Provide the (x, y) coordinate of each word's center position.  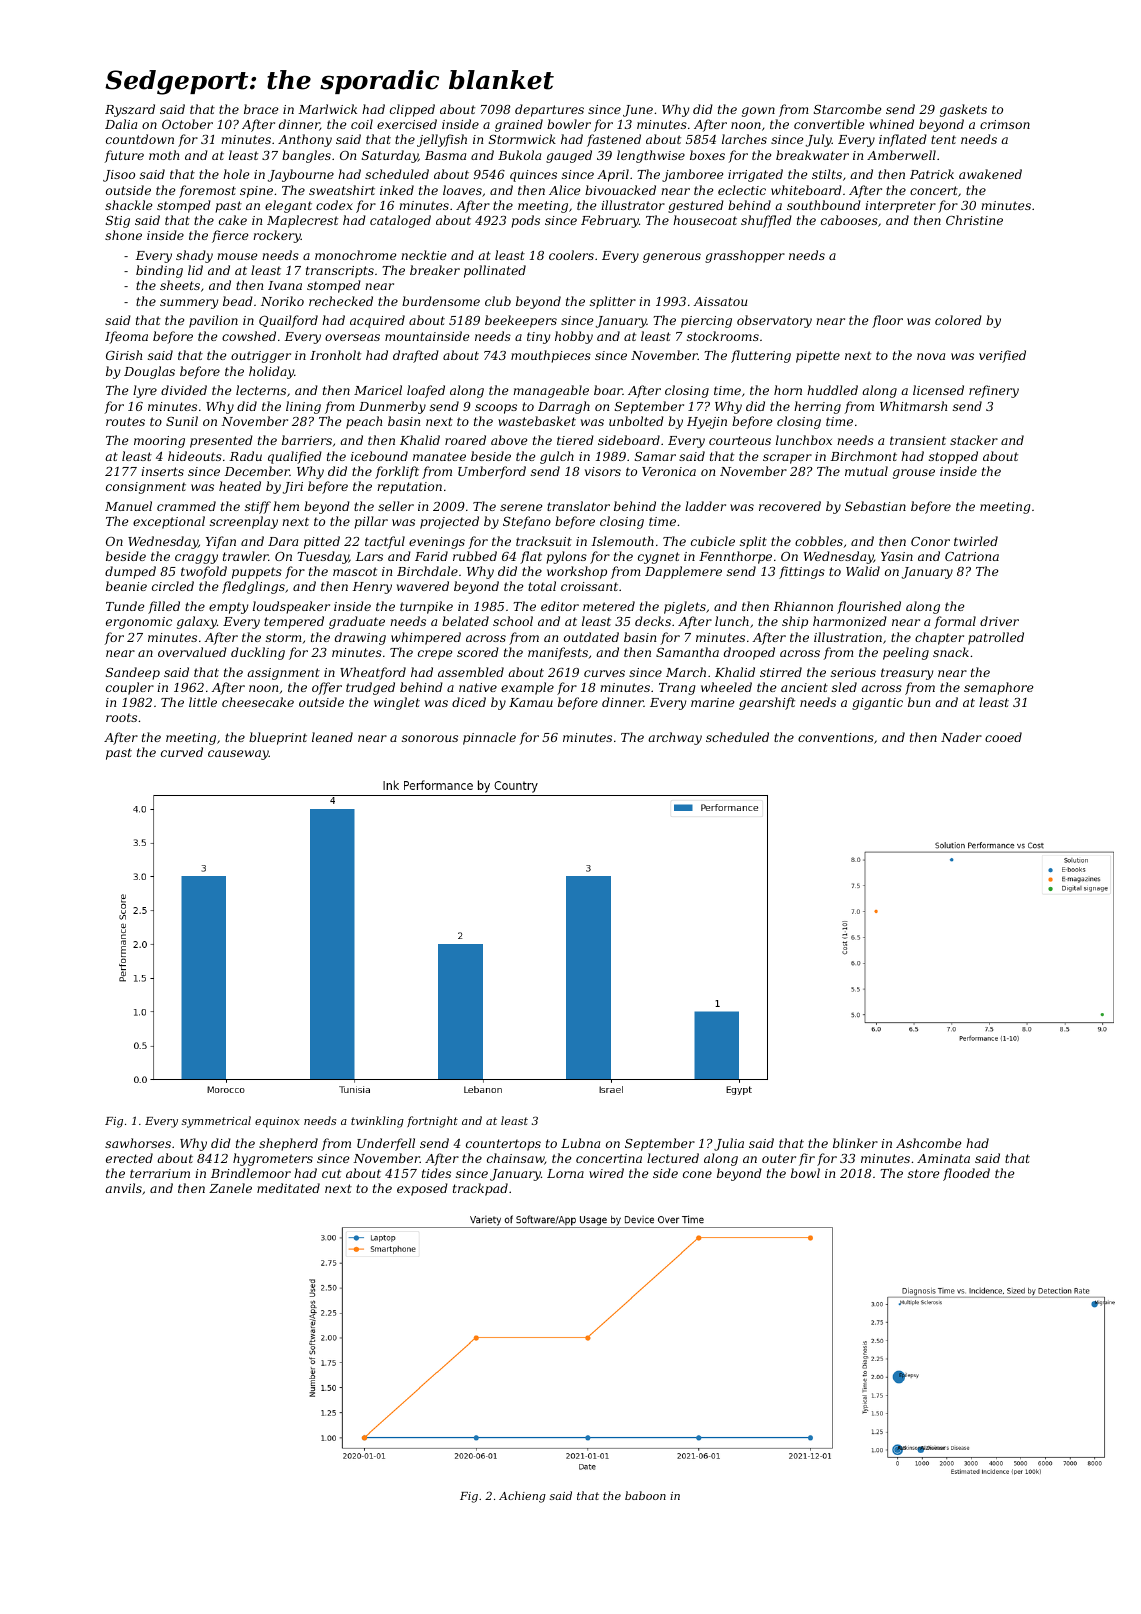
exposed (422, 1189)
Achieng (522, 1497)
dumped (130, 572)
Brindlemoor (251, 1173)
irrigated (755, 175)
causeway (238, 755)
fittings (802, 572)
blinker (855, 1143)
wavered (423, 586)
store (923, 1173)
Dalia (121, 124)
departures (549, 110)
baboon (645, 1495)
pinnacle (489, 738)
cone (697, 1174)
